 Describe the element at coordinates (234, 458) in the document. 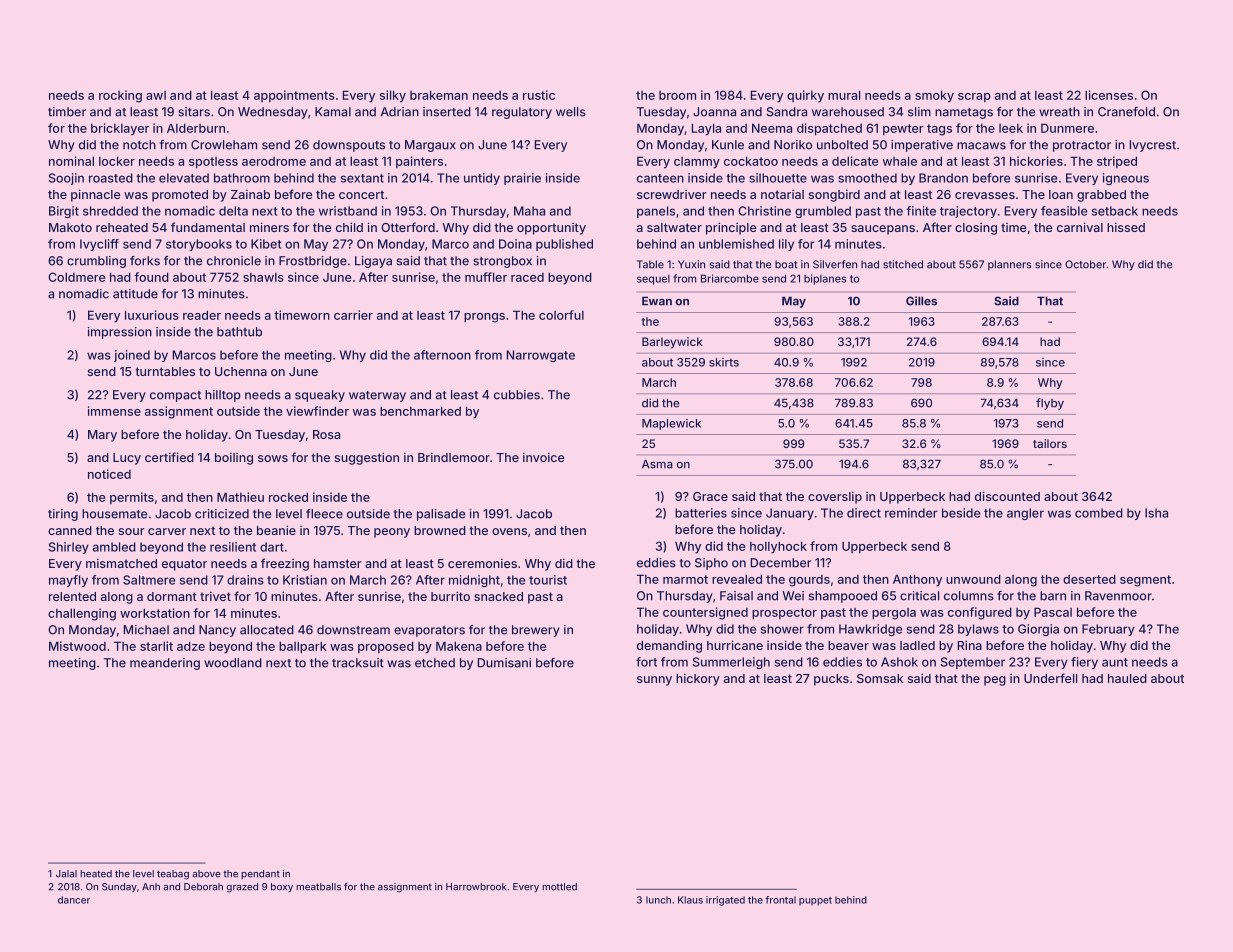

I see `boiling` at that location.
